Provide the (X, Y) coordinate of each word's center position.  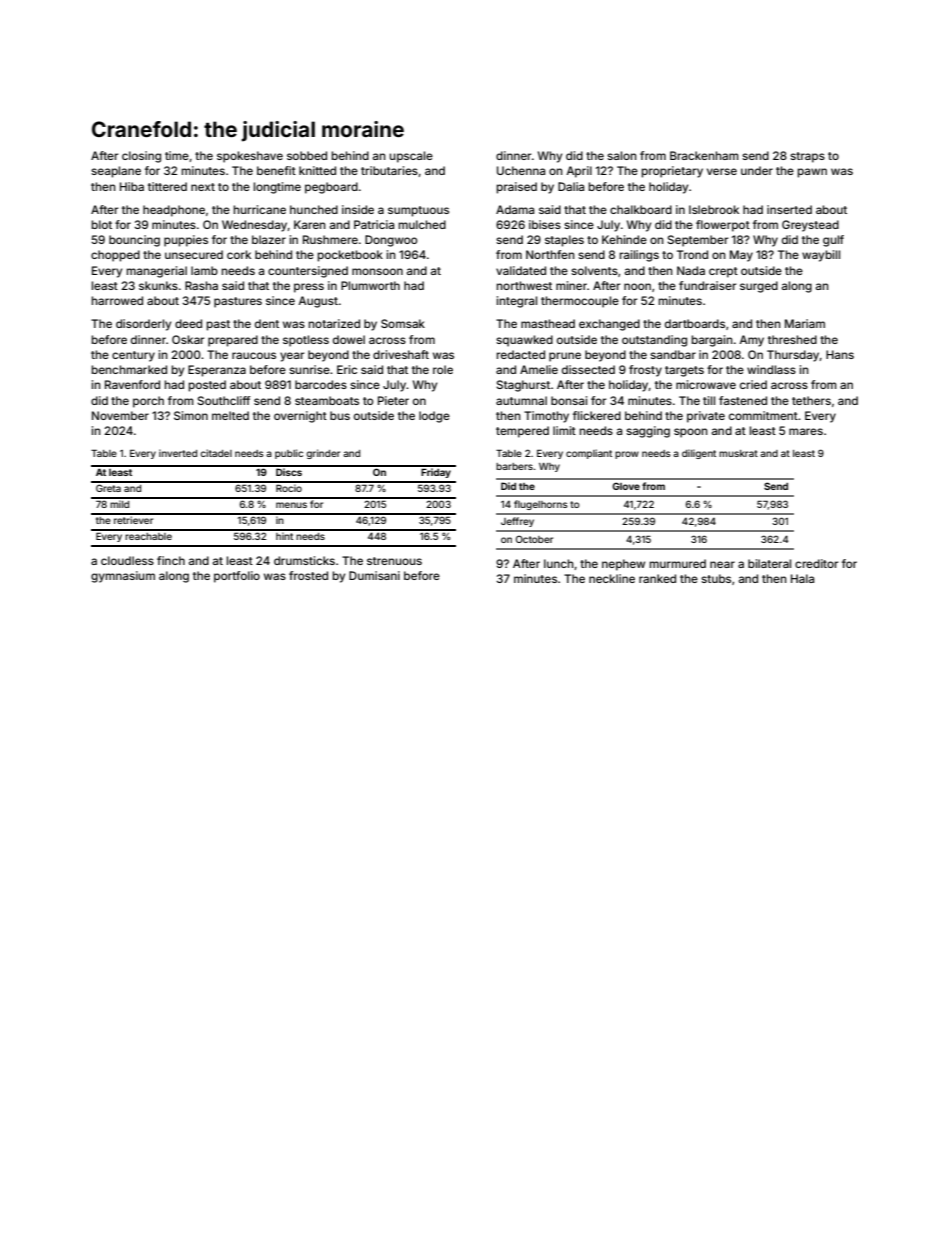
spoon (691, 433)
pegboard (331, 188)
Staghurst (523, 386)
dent (267, 323)
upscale (411, 157)
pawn (812, 173)
